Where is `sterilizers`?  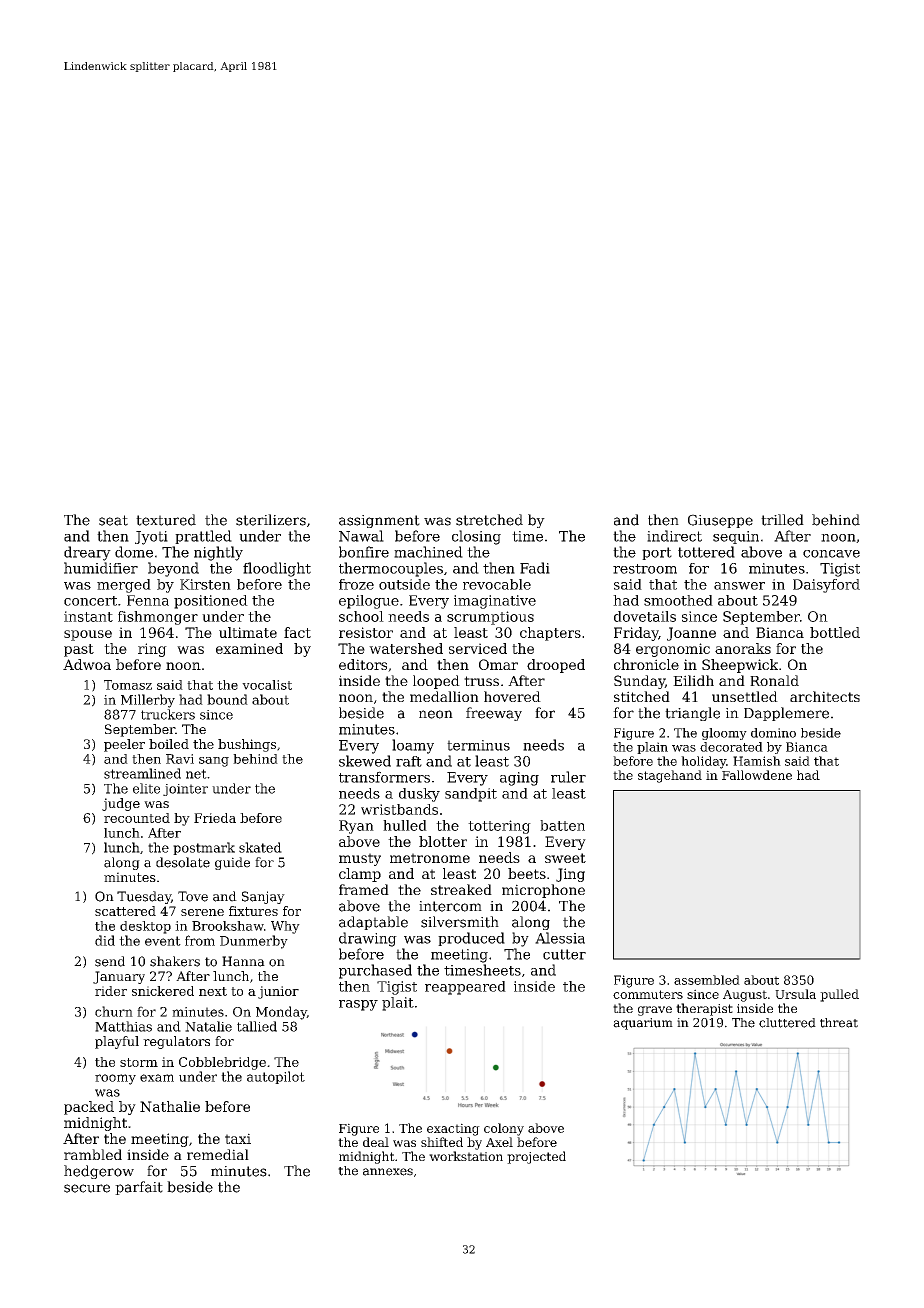
sterilizers is located at coordinates (271, 520).
